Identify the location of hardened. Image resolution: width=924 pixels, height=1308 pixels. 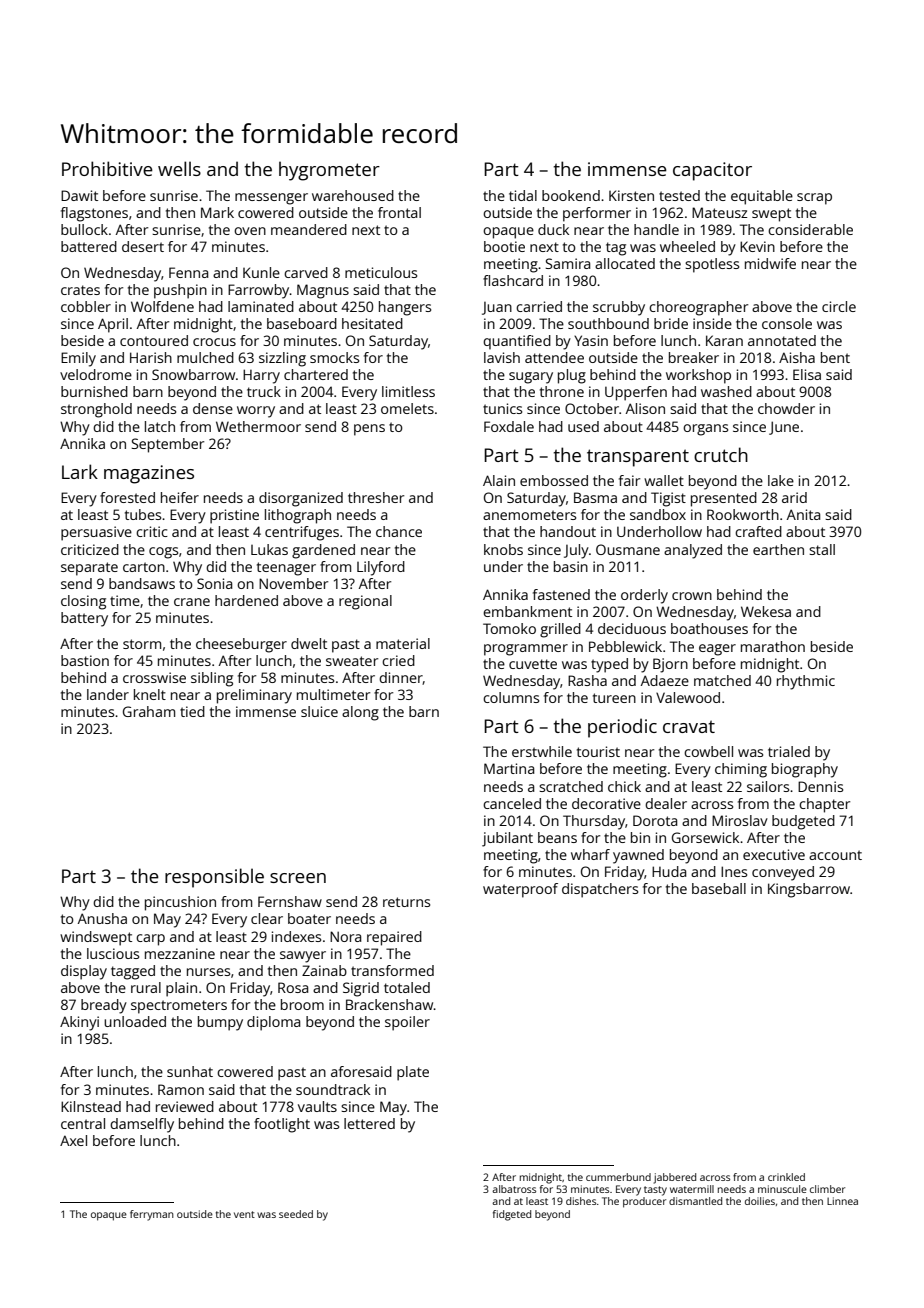
(246, 600).
